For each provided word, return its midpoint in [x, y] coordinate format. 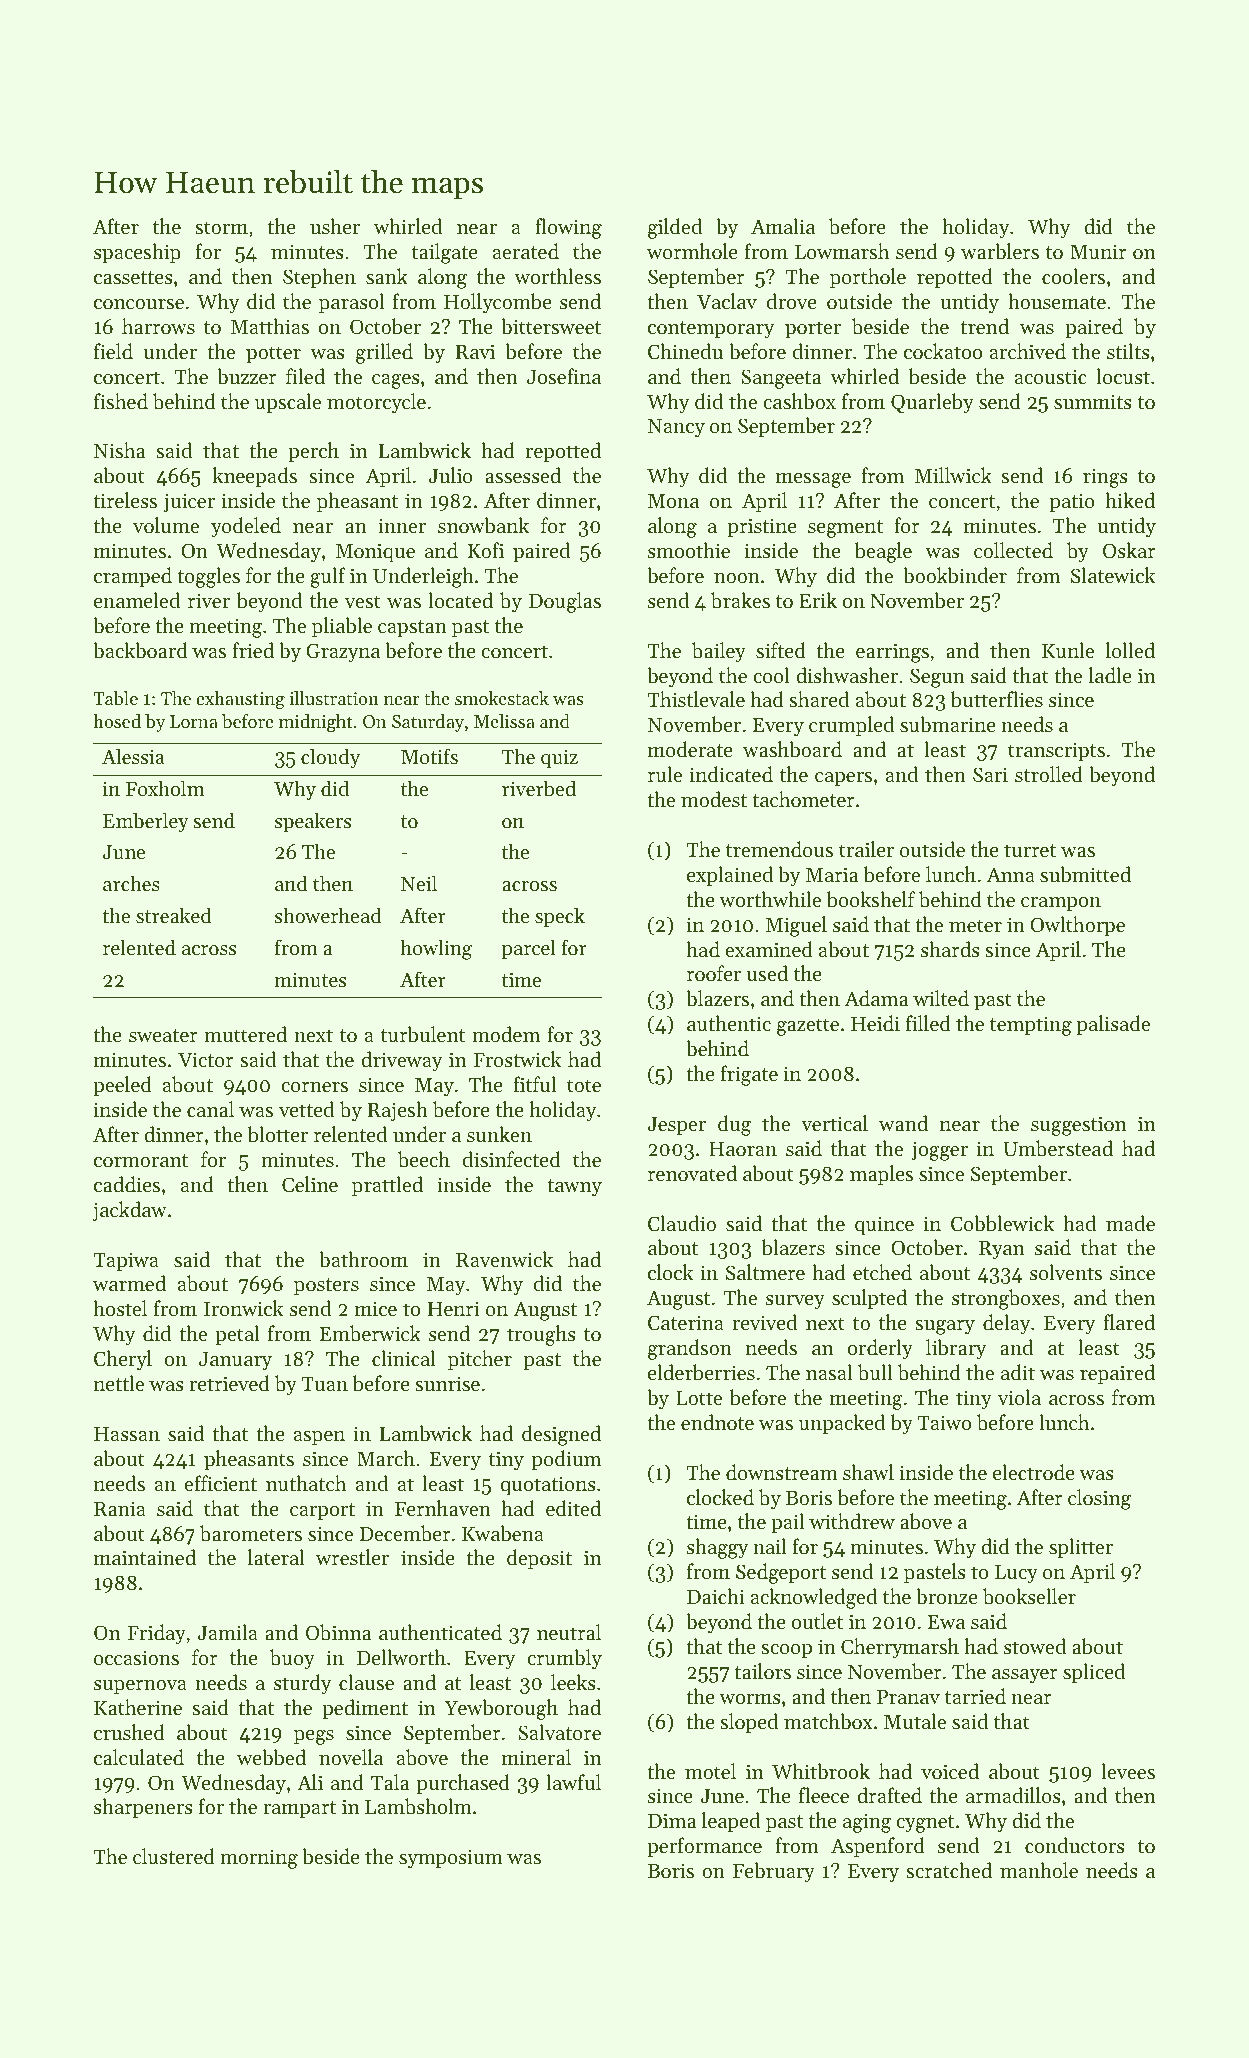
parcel [529, 949]
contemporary [711, 330]
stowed [1035, 1646]
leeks [573, 1682]
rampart [299, 1810]
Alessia [133, 756]
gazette [808, 1027]
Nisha [120, 450]
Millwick [953, 475]
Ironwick [243, 1308]
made [1130, 1223]
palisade [1113, 1025]
